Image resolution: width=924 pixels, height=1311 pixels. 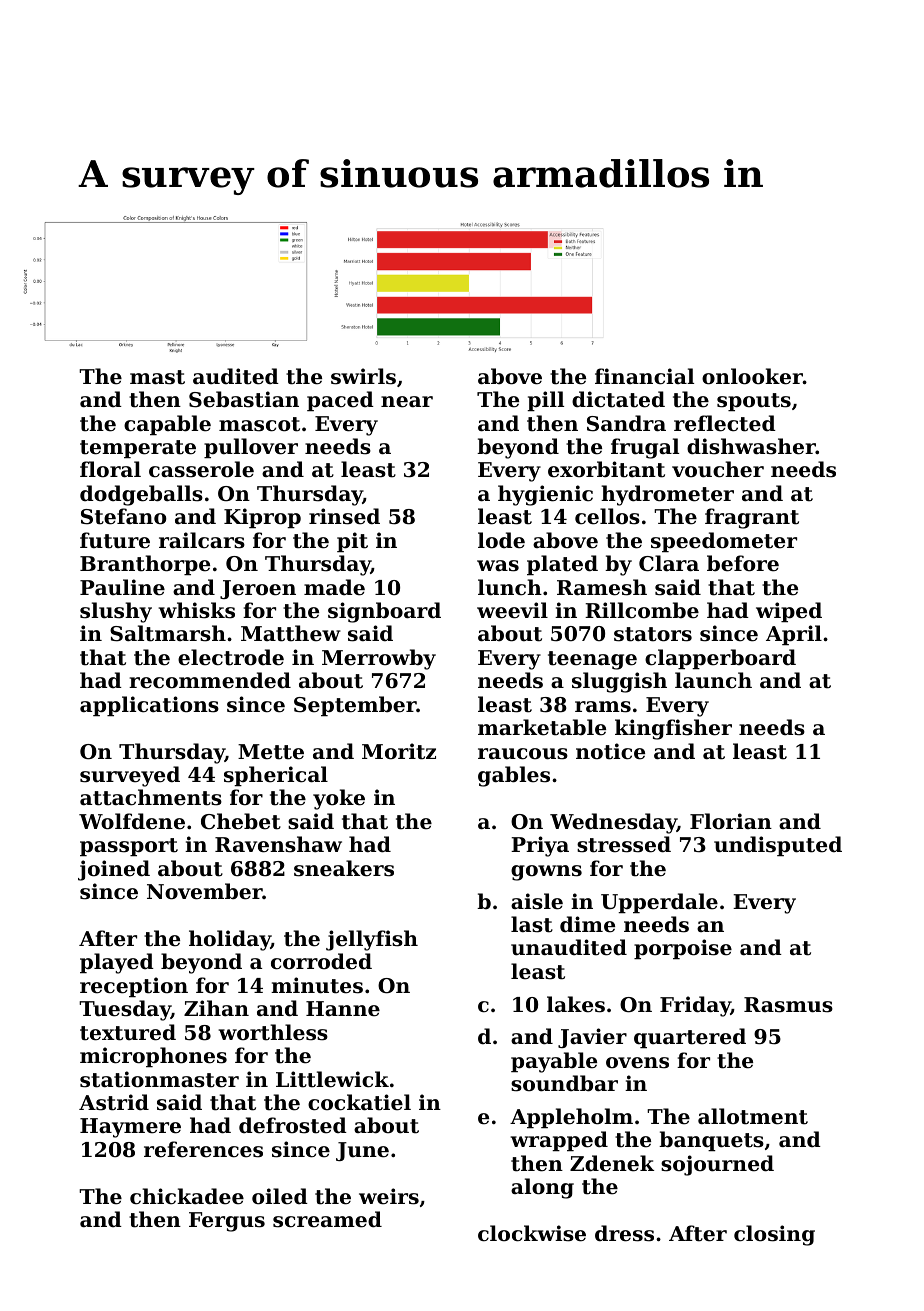 I want to click on closing, so click(x=774, y=1235).
